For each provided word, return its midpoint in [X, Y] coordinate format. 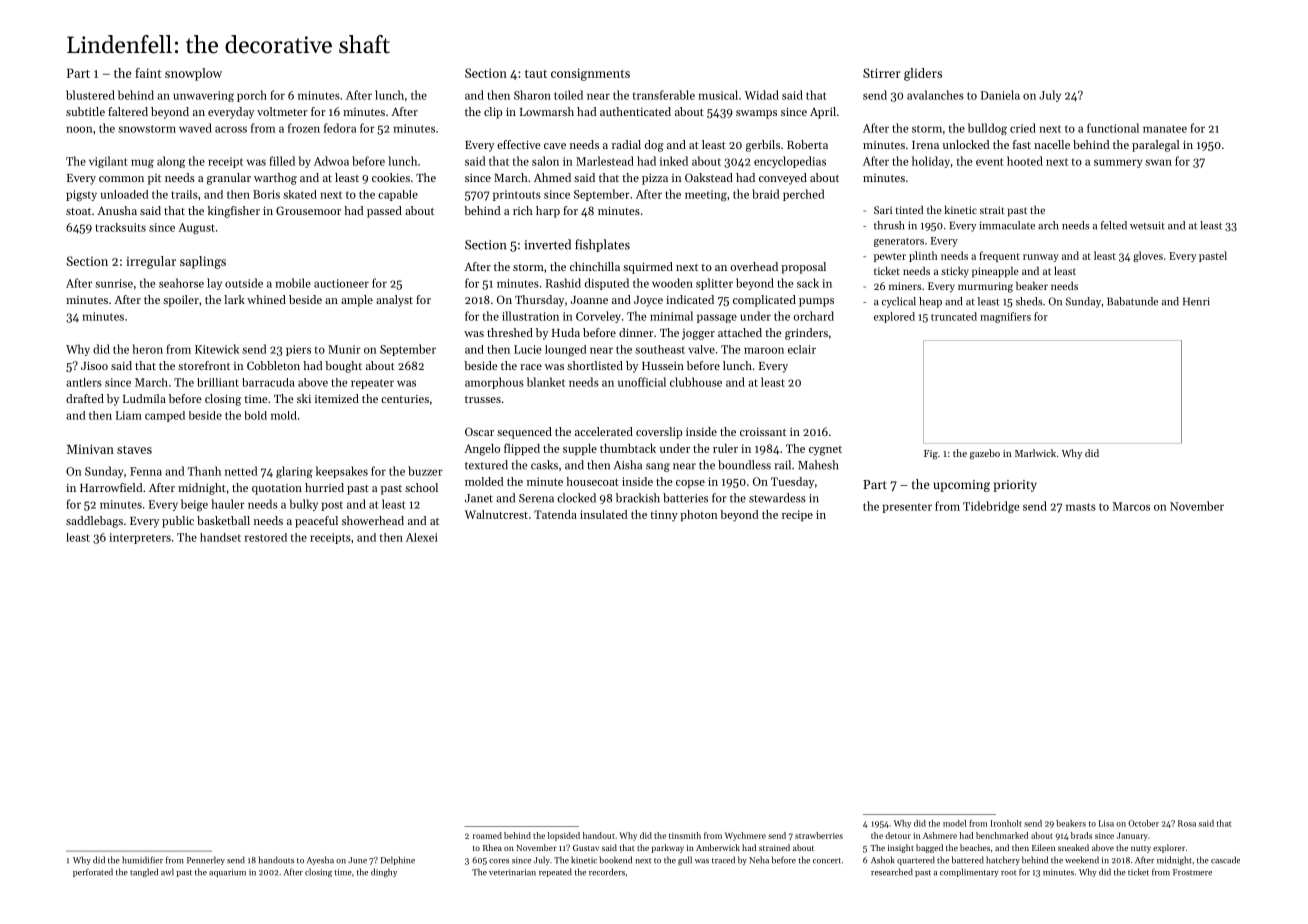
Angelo [482, 450]
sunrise [114, 283]
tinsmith [685, 835]
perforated [93, 872]
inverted [547, 244]
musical [718, 95]
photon [699, 515]
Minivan [90, 449]
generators [899, 242]
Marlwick [1035, 453]
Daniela [1000, 95]
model [954, 823]
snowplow [193, 74]
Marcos [1131, 506]
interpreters [140, 538]
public [178, 522]
